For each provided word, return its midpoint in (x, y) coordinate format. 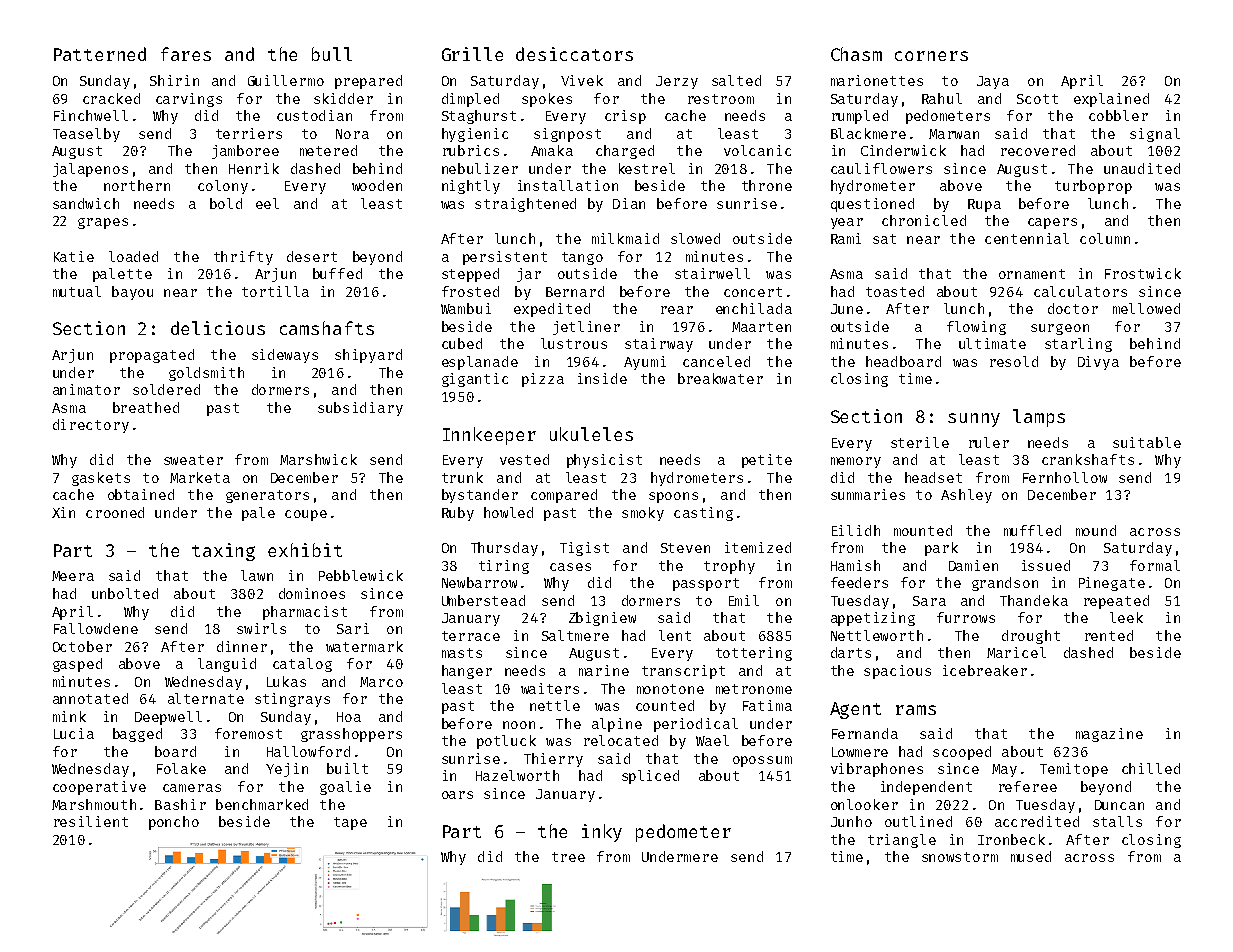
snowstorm (960, 857)
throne (767, 185)
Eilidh (856, 530)
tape (350, 823)
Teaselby (86, 135)
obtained (141, 494)
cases (570, 567)
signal (1155, 135)
